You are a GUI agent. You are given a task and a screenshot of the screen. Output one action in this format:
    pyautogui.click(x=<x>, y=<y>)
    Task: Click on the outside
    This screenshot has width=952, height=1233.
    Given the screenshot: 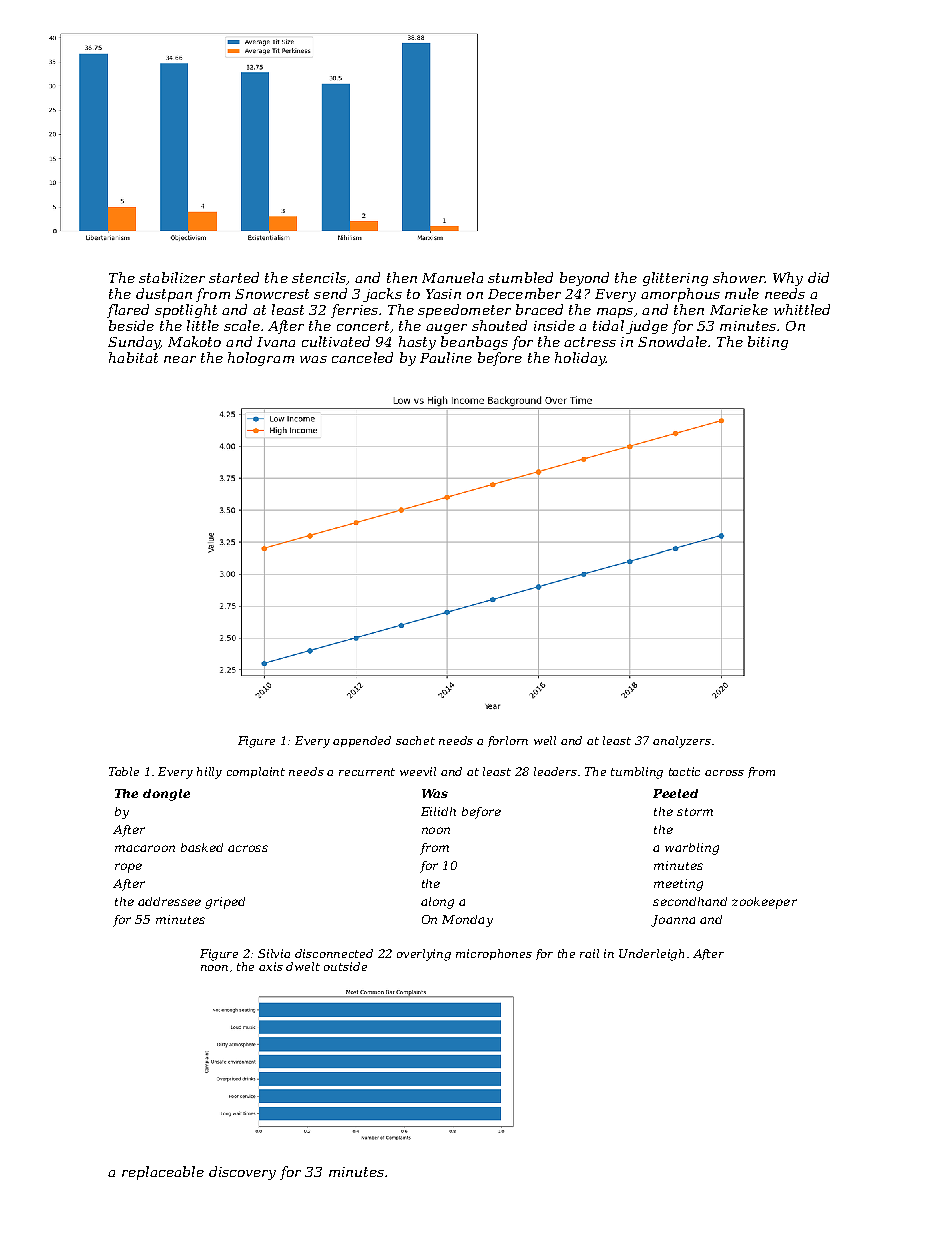 What is the action you would take?
    pyautogui.click(x=345, y=966)
